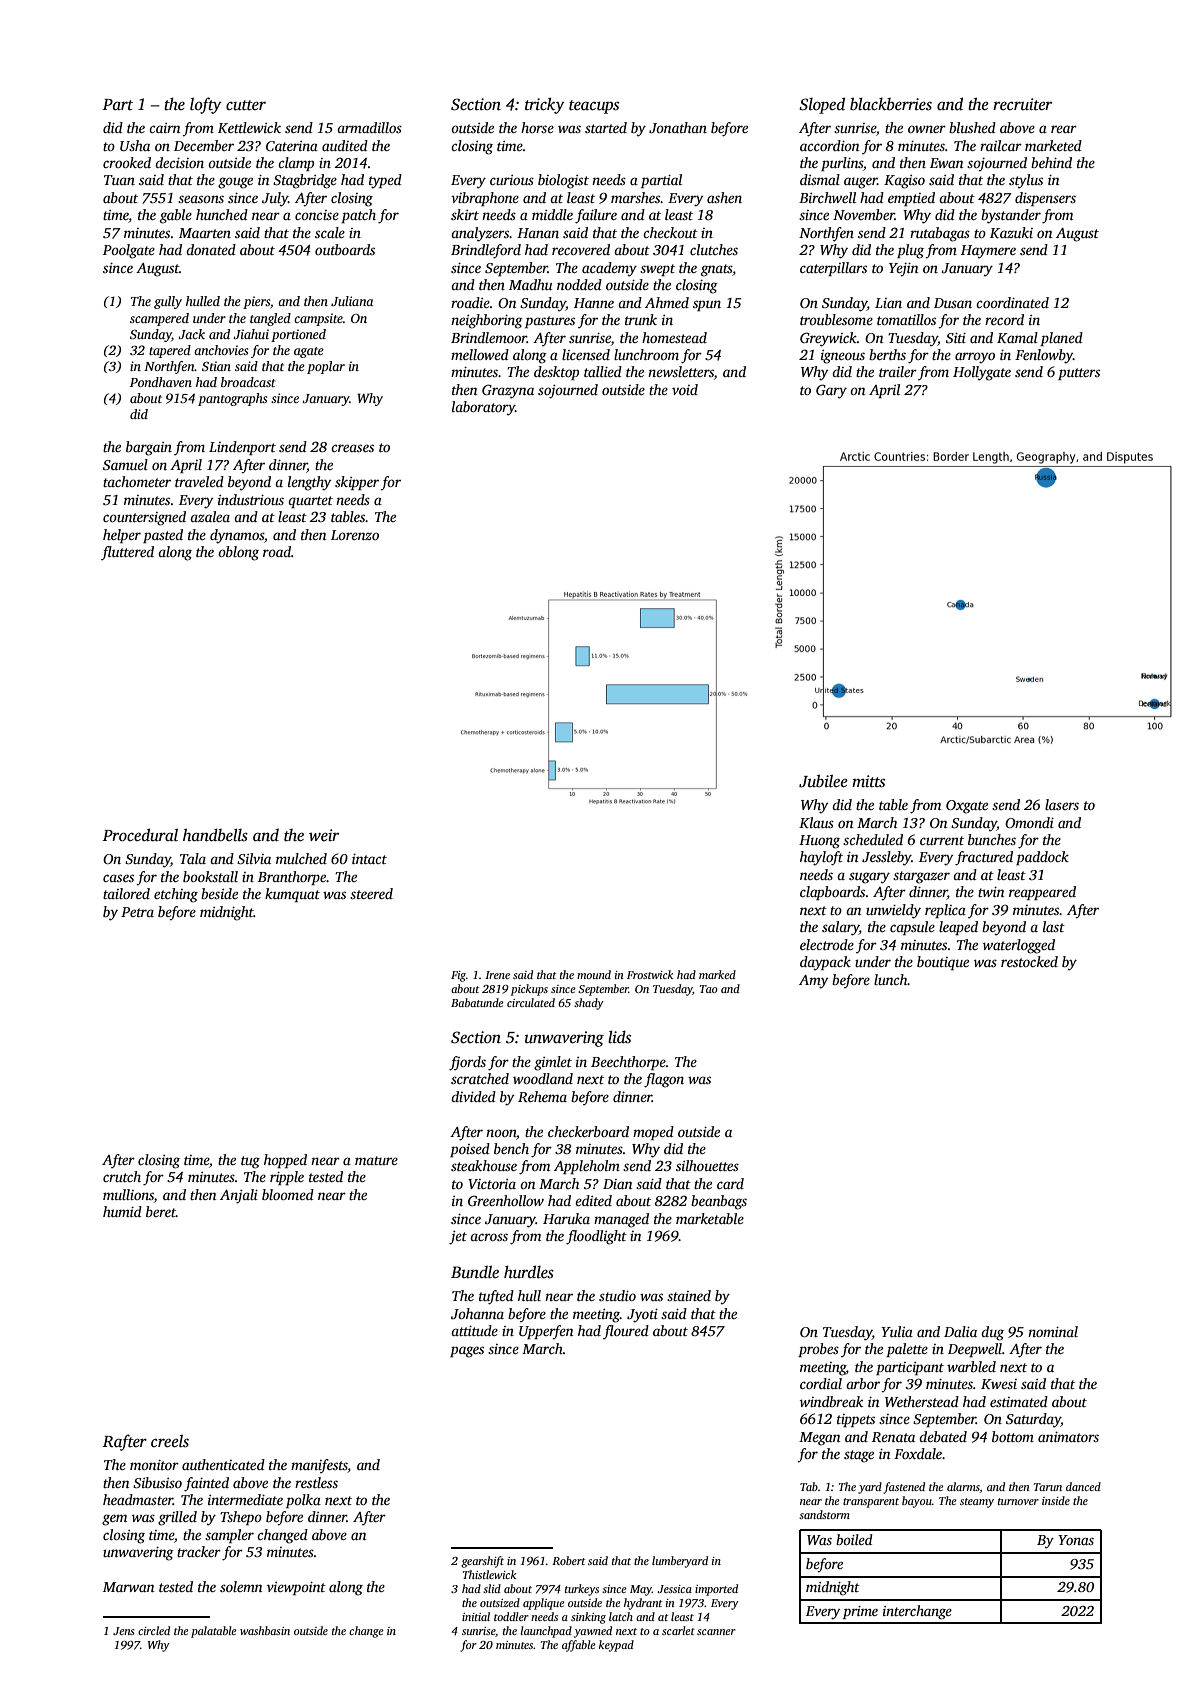 The height and width of the screenshot is (1703, 1204). Describe the element at coordinates (1011, 232) in the screenshot. I see `Kazuki` at that location.
